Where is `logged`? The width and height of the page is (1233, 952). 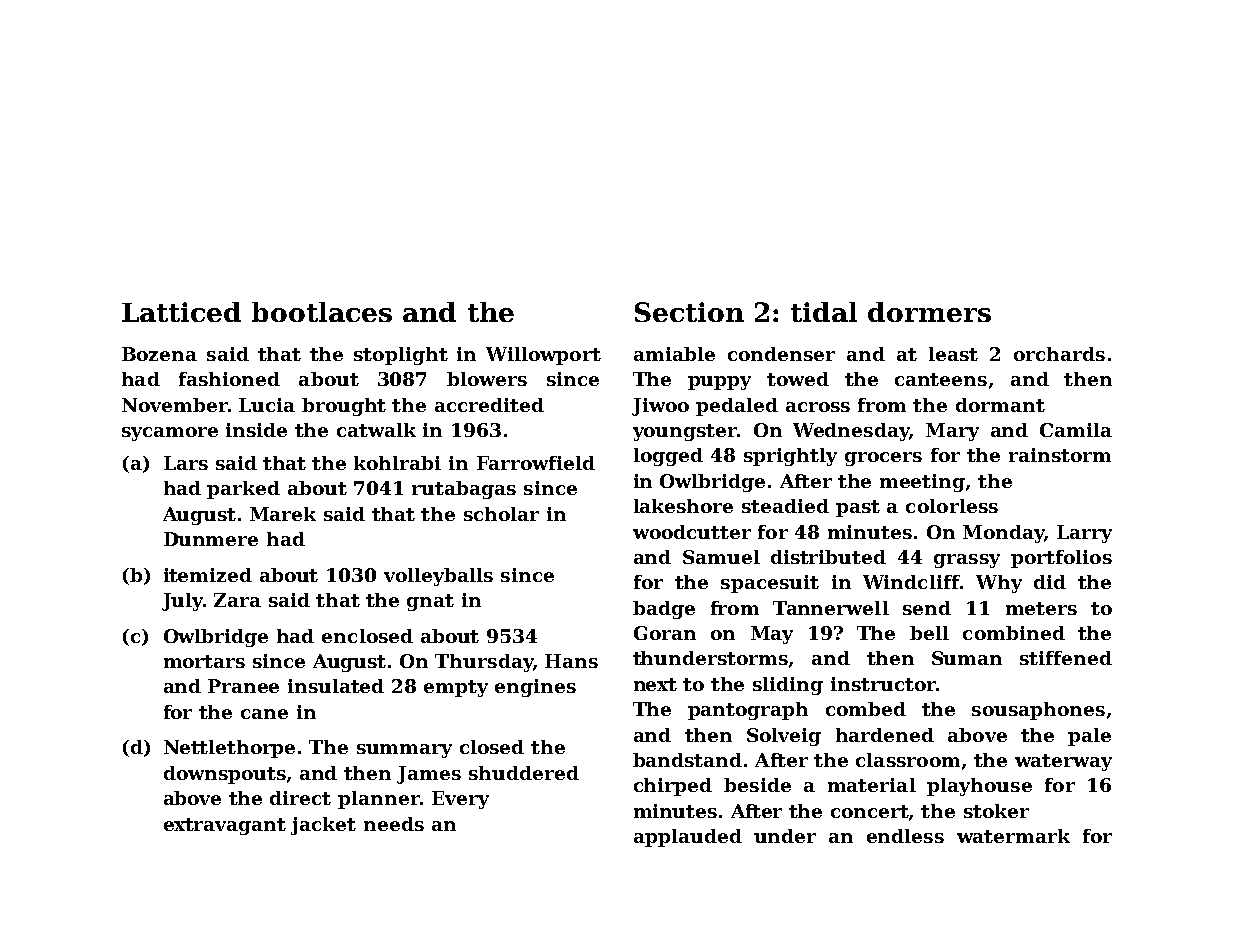
logged is located at coordinates (668, 457).
